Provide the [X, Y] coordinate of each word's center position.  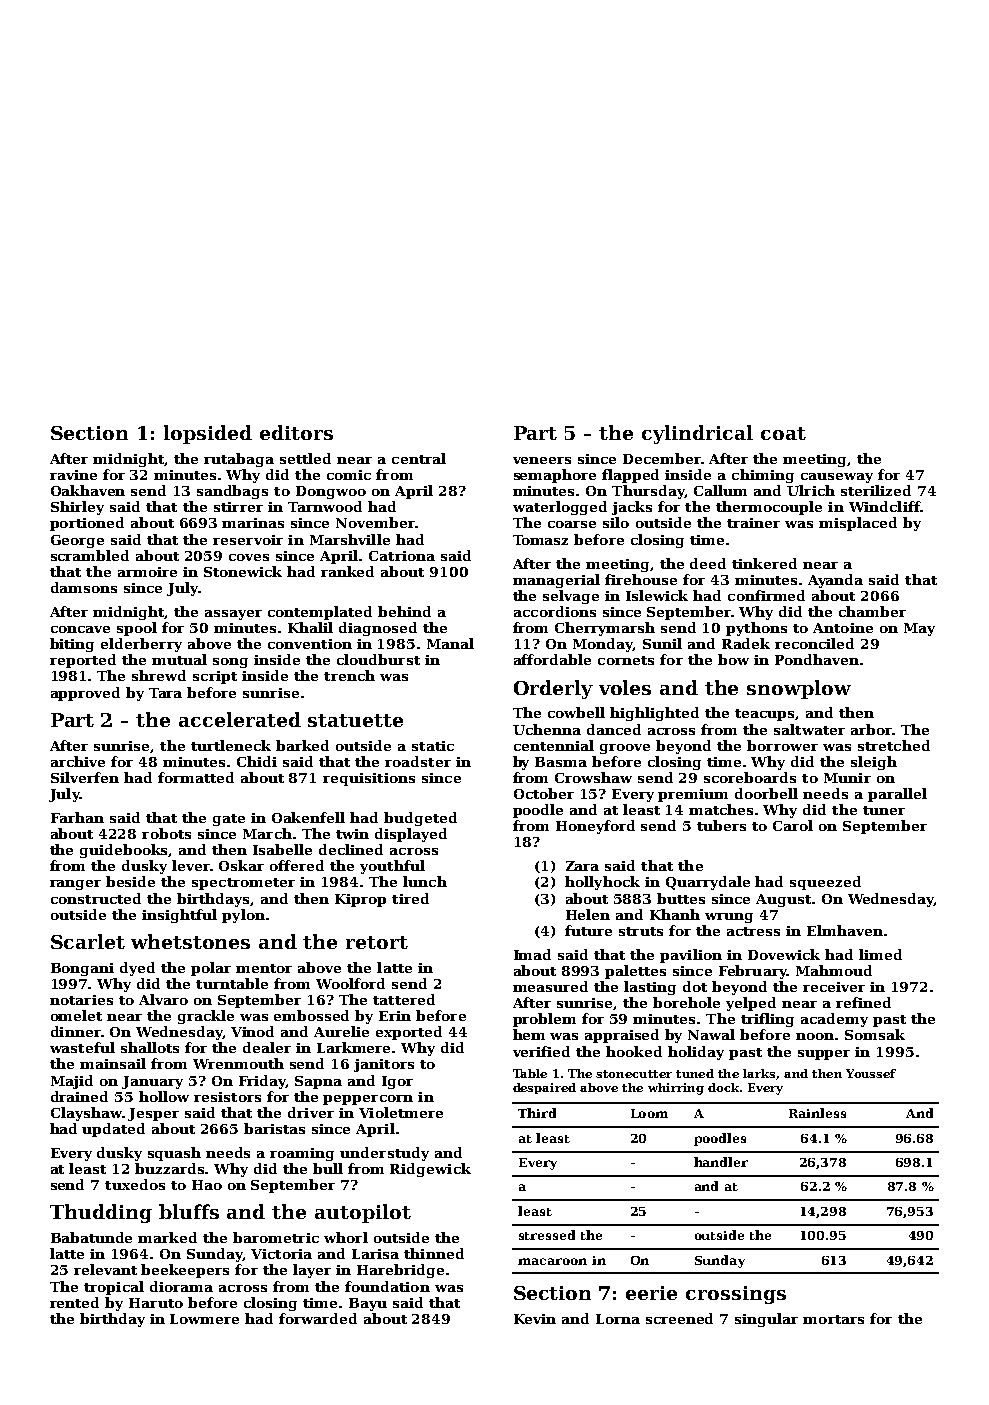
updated [113, 1130]
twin [352, 834]
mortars [833, 1319]
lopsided [208, 434]
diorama [181, 1286]
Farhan [77, 817]
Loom [649, 1113]
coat [783, 433]
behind [404, 611]
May [919, 629]
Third [537, 1113]
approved [85, 694]
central [419, 458]
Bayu [368, 1304]
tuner [884, 810]
